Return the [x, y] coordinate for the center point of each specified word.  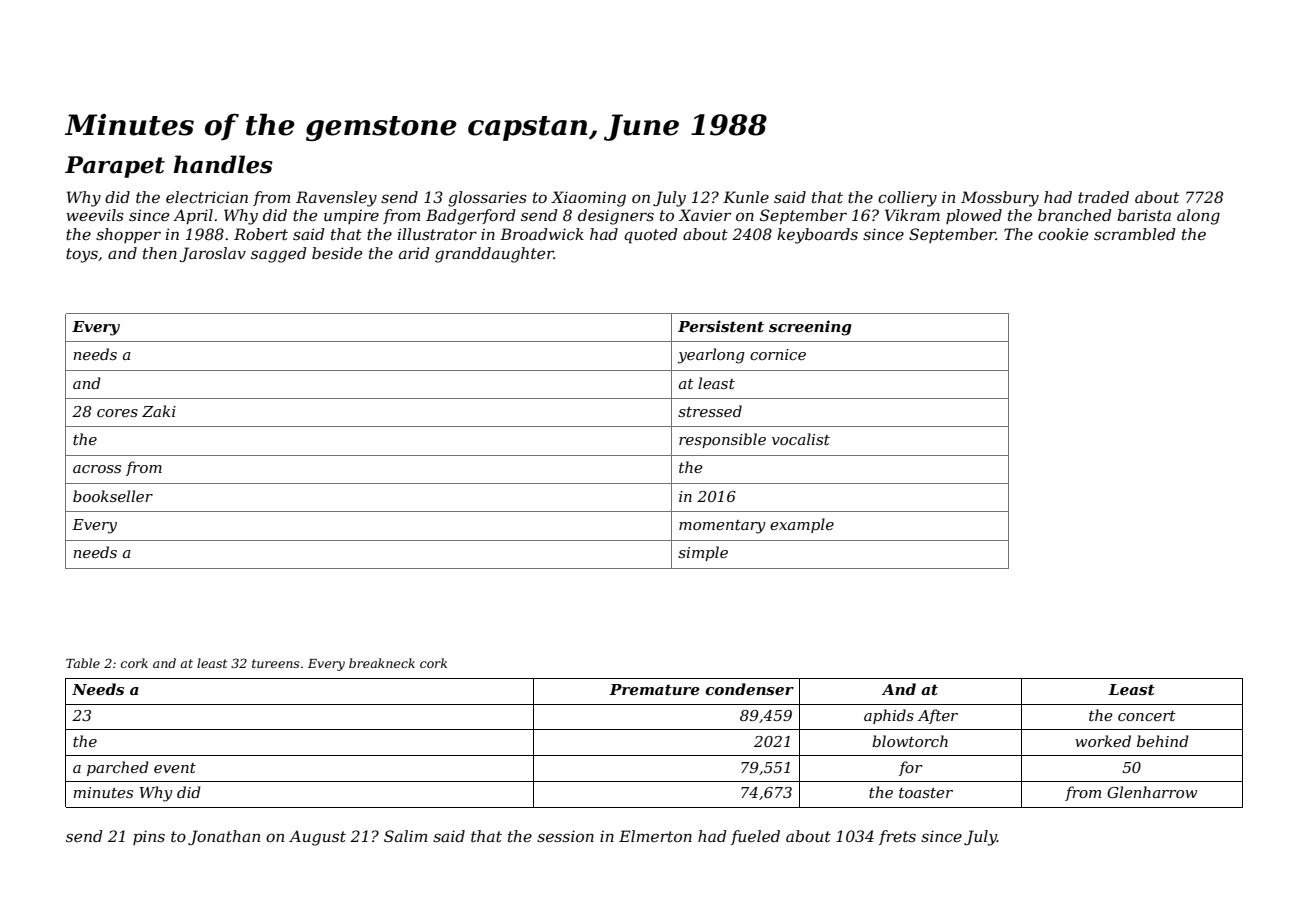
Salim [406, 836]
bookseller [113, 496]
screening [810, 328]
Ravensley [336, 199]
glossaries [487, 199]
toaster [926, 793]
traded [1103, 197]
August [317, 838]
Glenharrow [1152, 792]
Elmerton [655, 836]
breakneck [382, 663]
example [802, 525]
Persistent [721, 326]
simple [703, 553]
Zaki [159, 411]
